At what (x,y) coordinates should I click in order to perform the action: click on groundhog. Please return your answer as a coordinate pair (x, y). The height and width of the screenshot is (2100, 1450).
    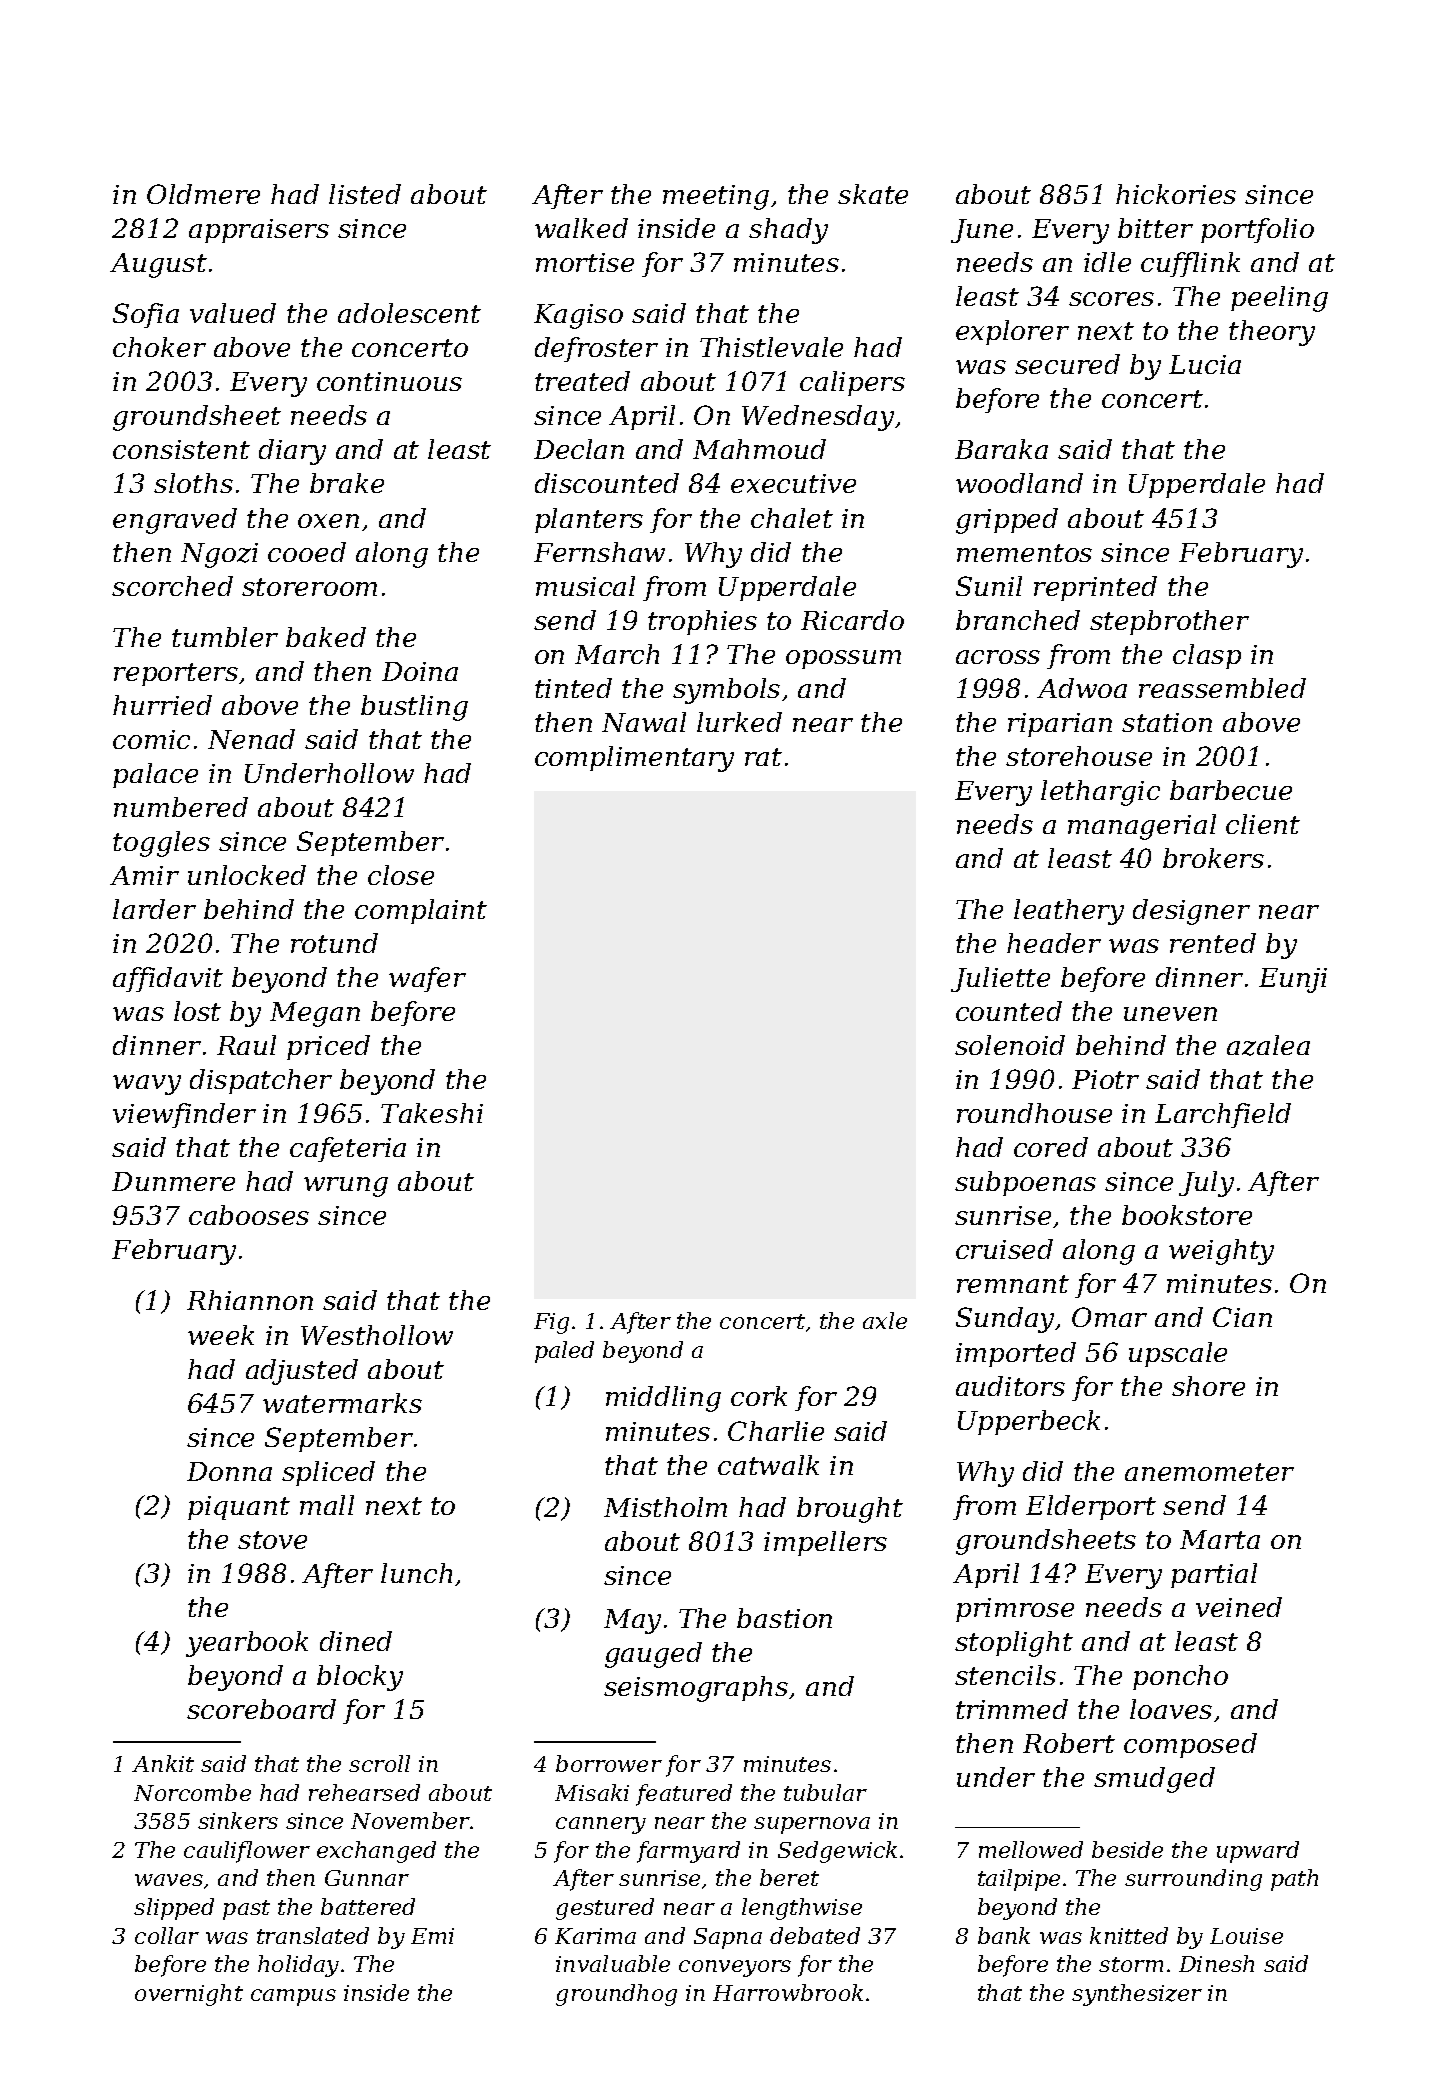
    Looking at the image, I should click on (616, 1995).
